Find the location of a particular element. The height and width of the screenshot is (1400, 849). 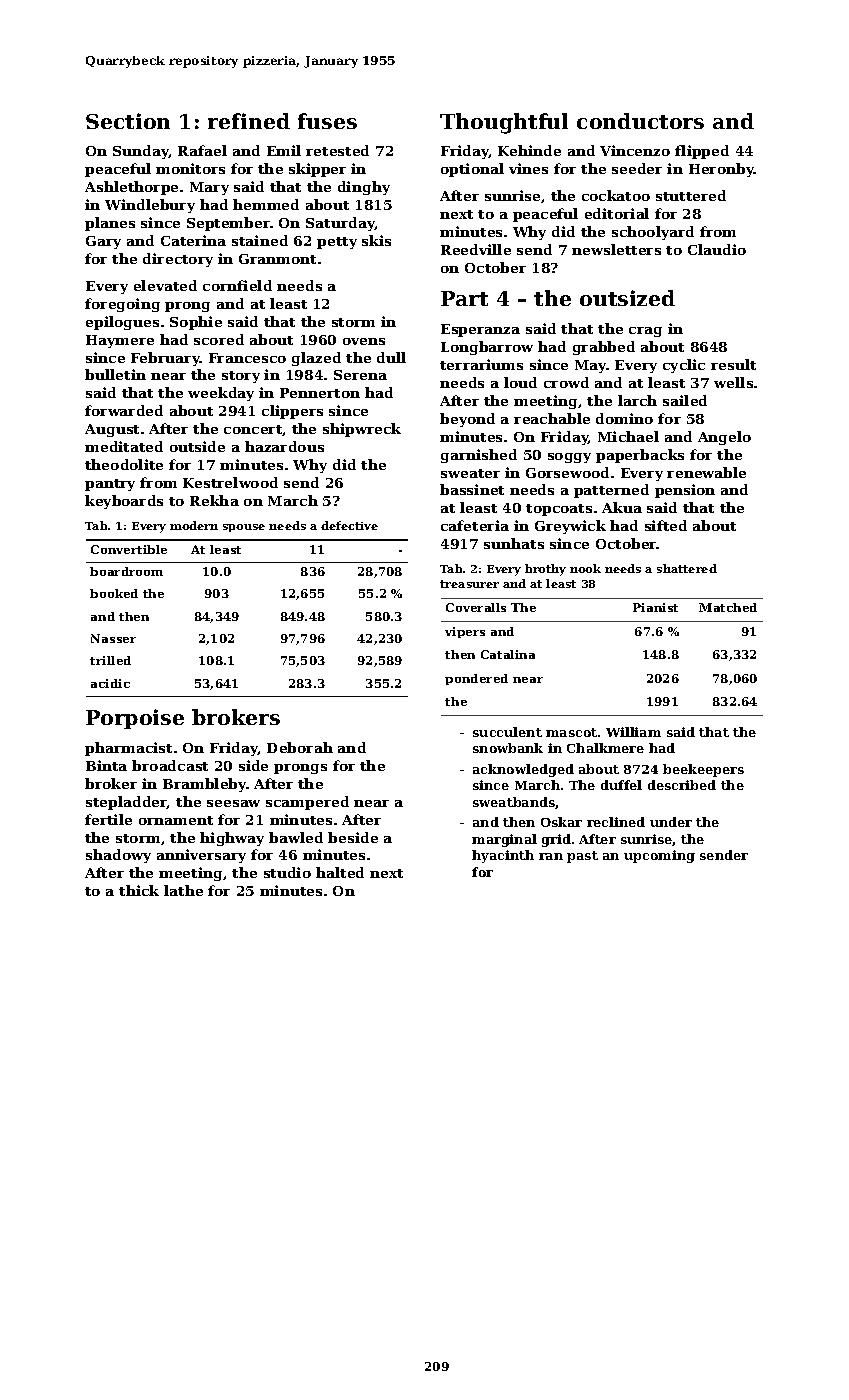

upcoming is located at coordinates (659, 856).
